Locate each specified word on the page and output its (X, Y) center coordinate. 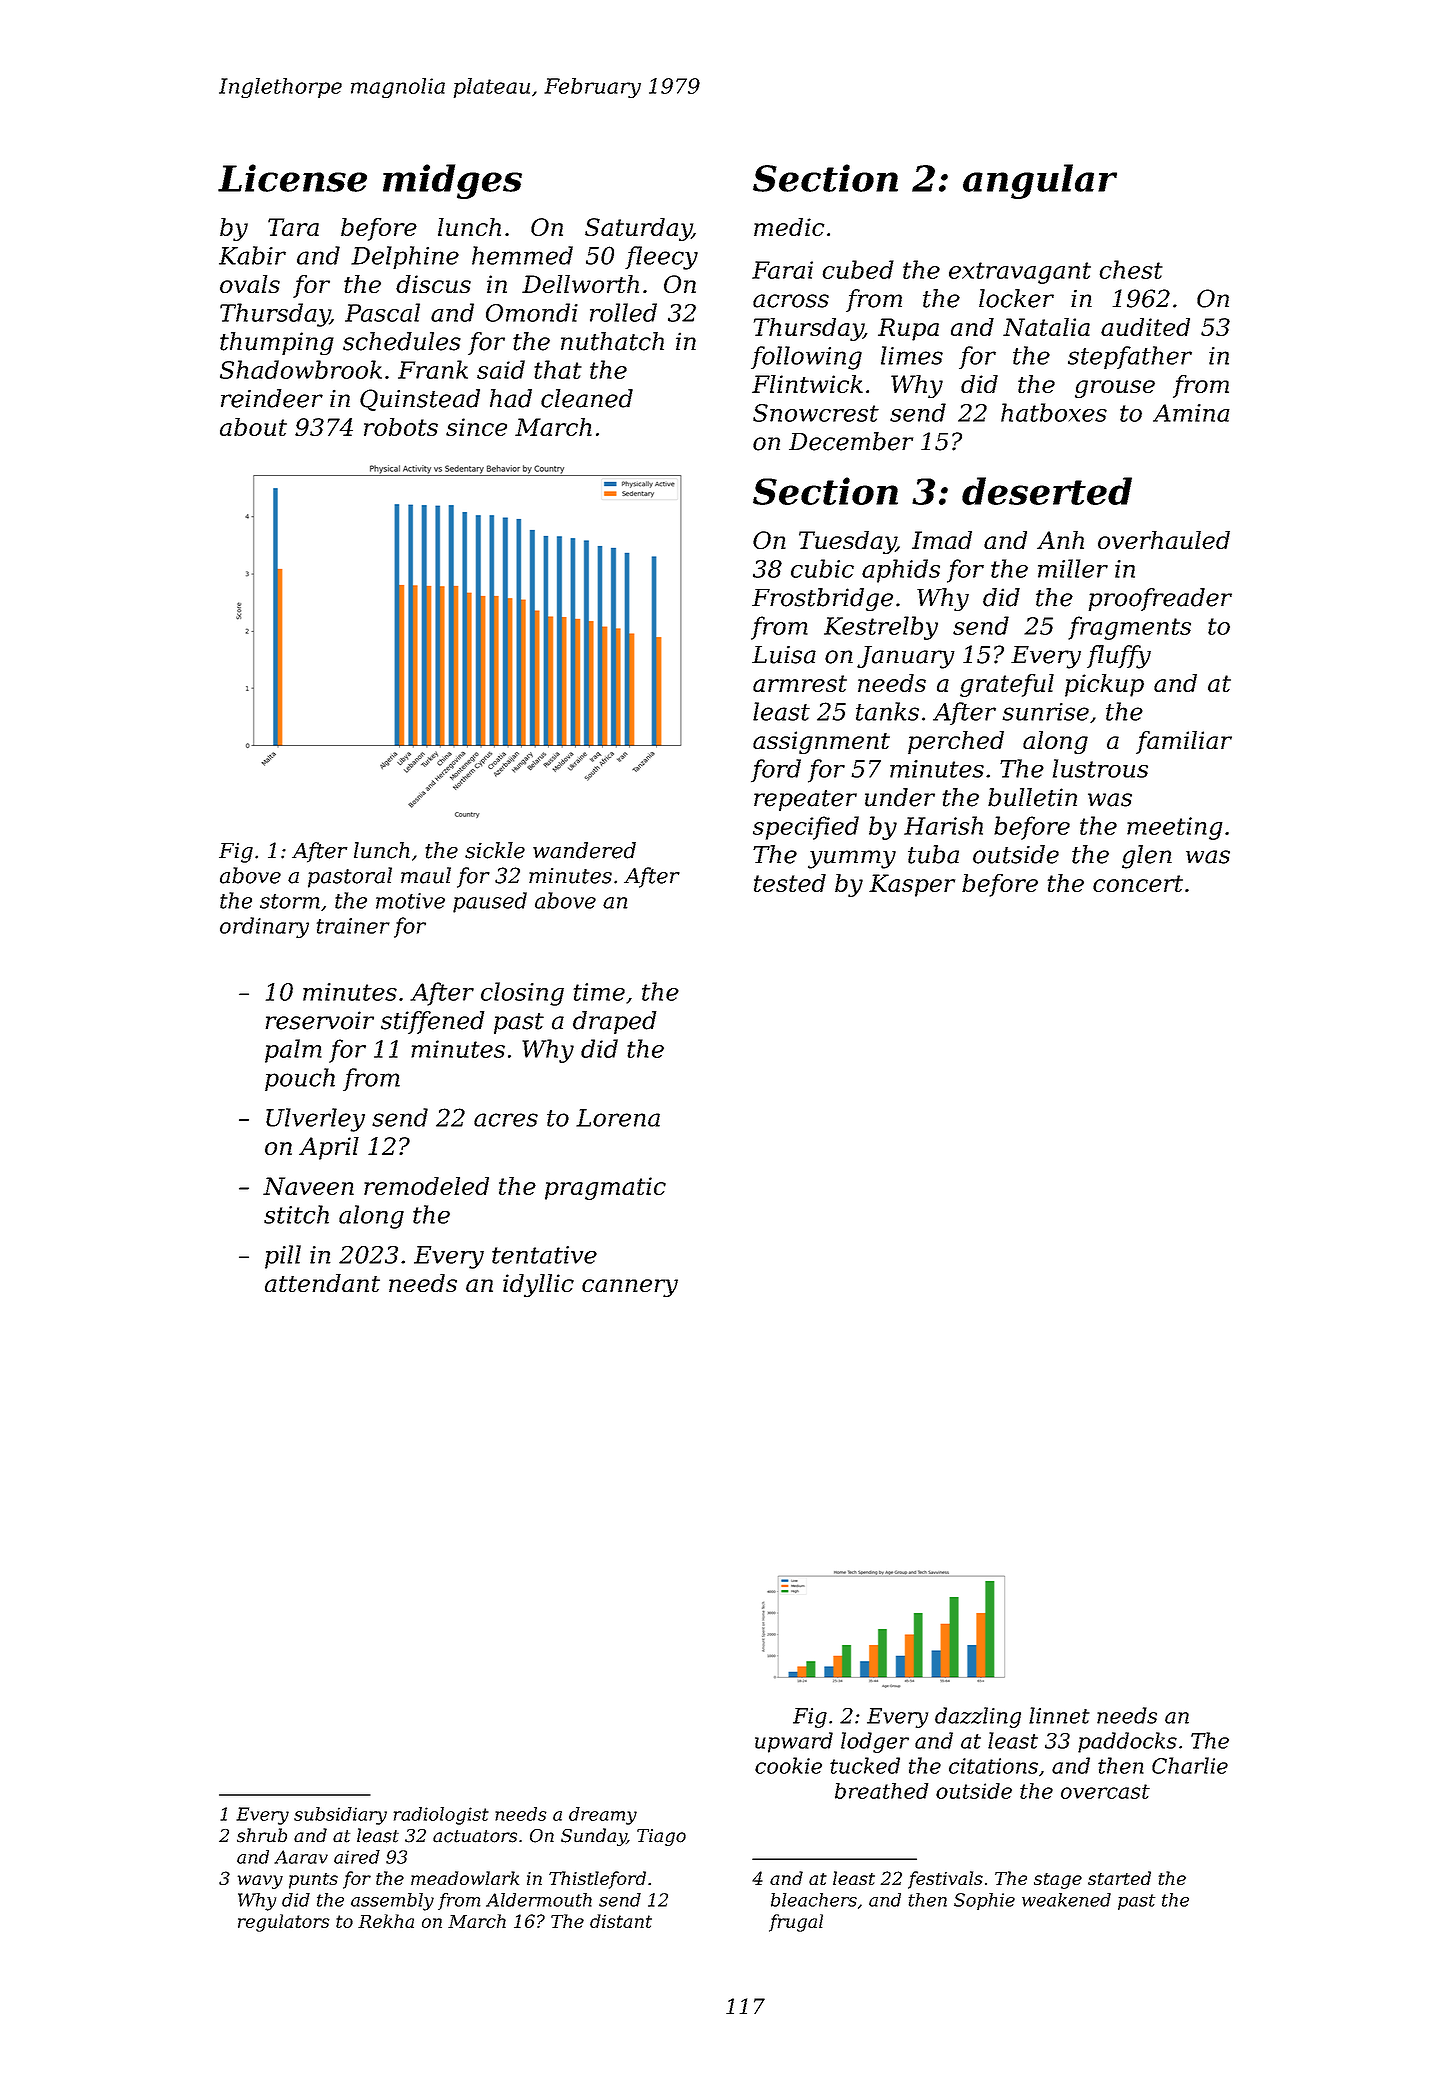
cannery (630, 1288)
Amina (1191, 413)
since (476, 427)
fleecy (661, 258)
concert (1138, 883)
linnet (1059, 1715)
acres (506, 1120)
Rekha (386, 1921)
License (292, 178)
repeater (805, 800)
